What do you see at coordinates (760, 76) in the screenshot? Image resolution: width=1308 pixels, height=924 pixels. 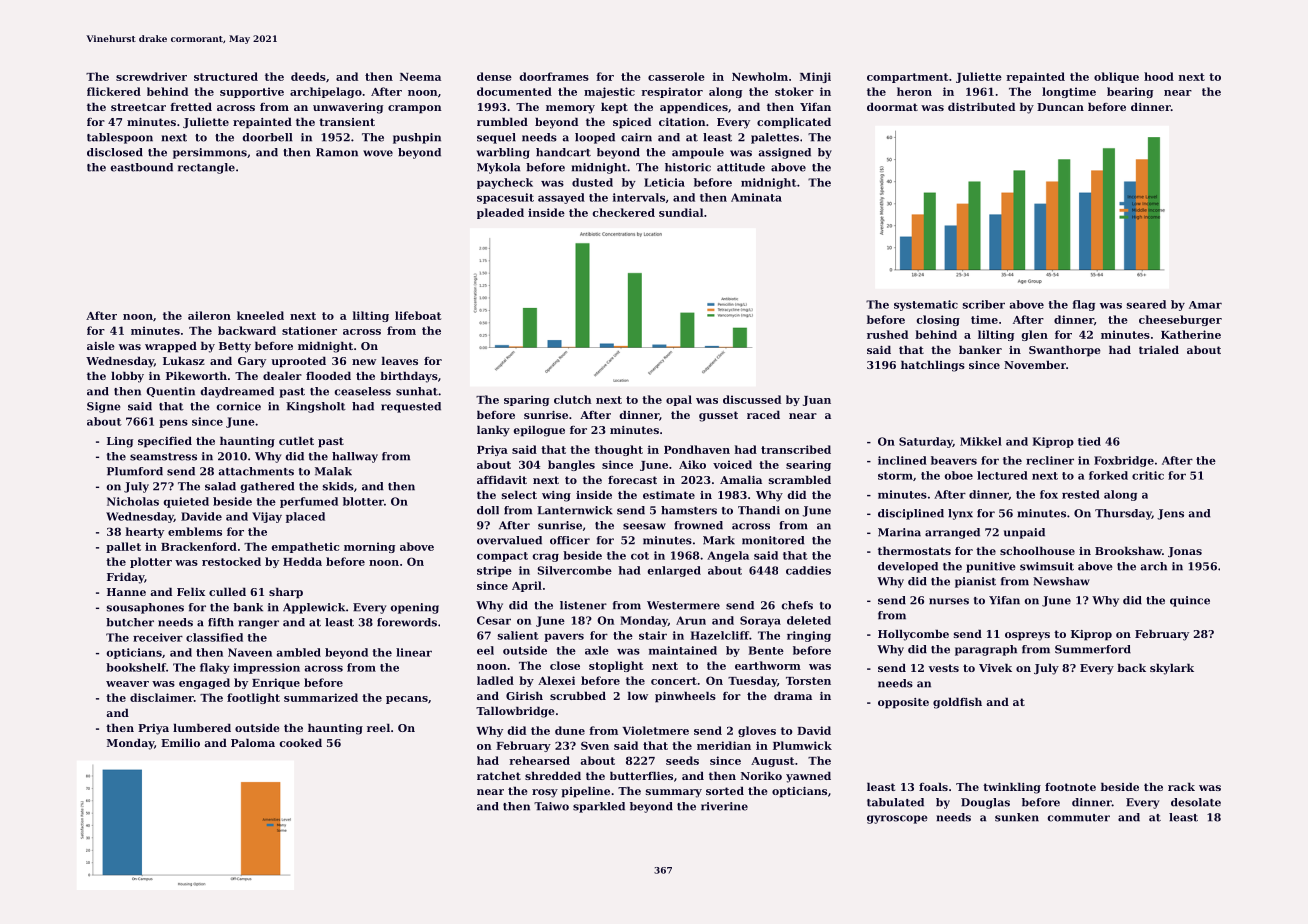 I see `Newholm` at bounding box center [760, 76].
